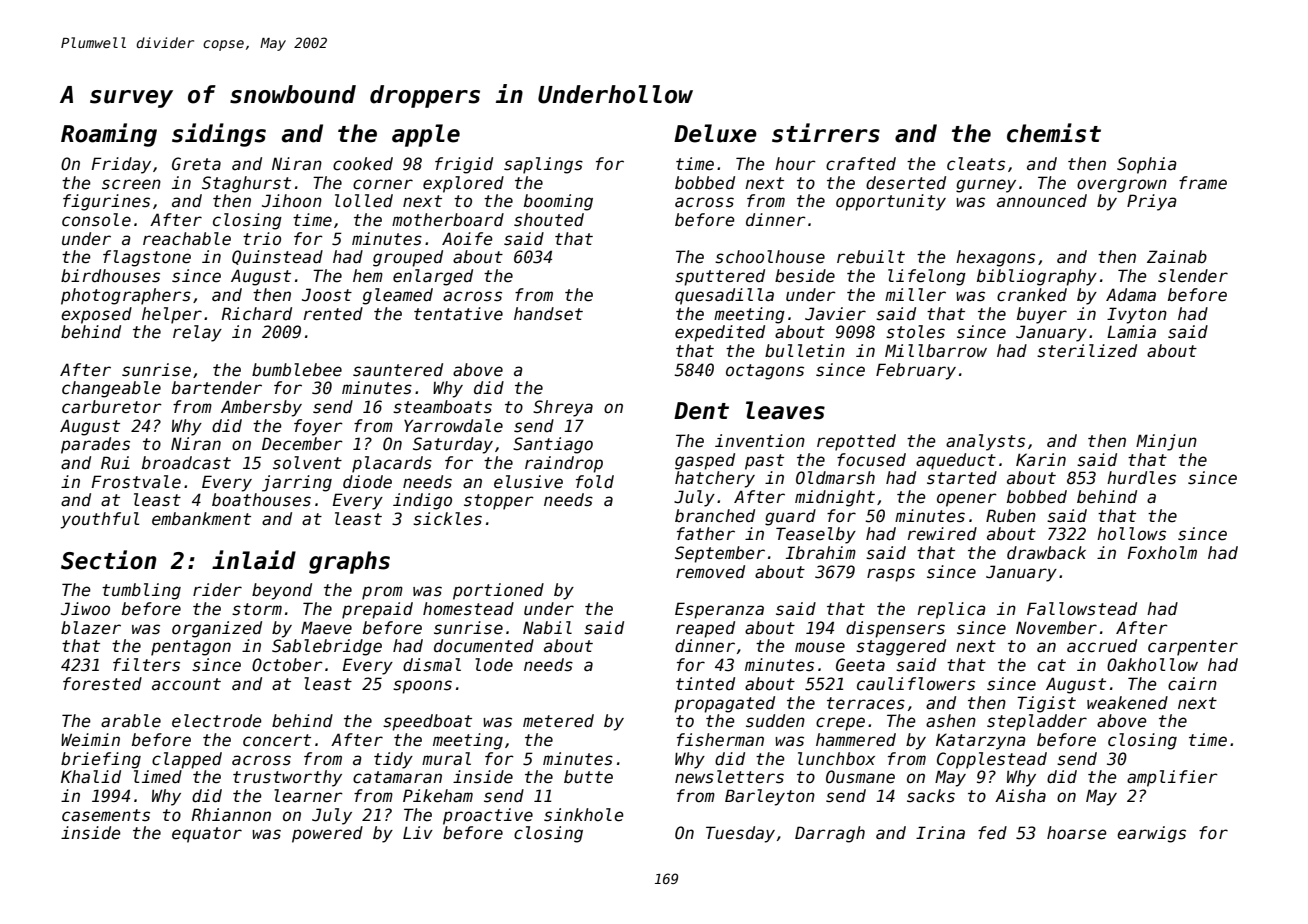 The width and height of the screenshot is (1308, 924). Describe the element at coordinates (588, 777) in the screenshot. I see `butte` at that location.
